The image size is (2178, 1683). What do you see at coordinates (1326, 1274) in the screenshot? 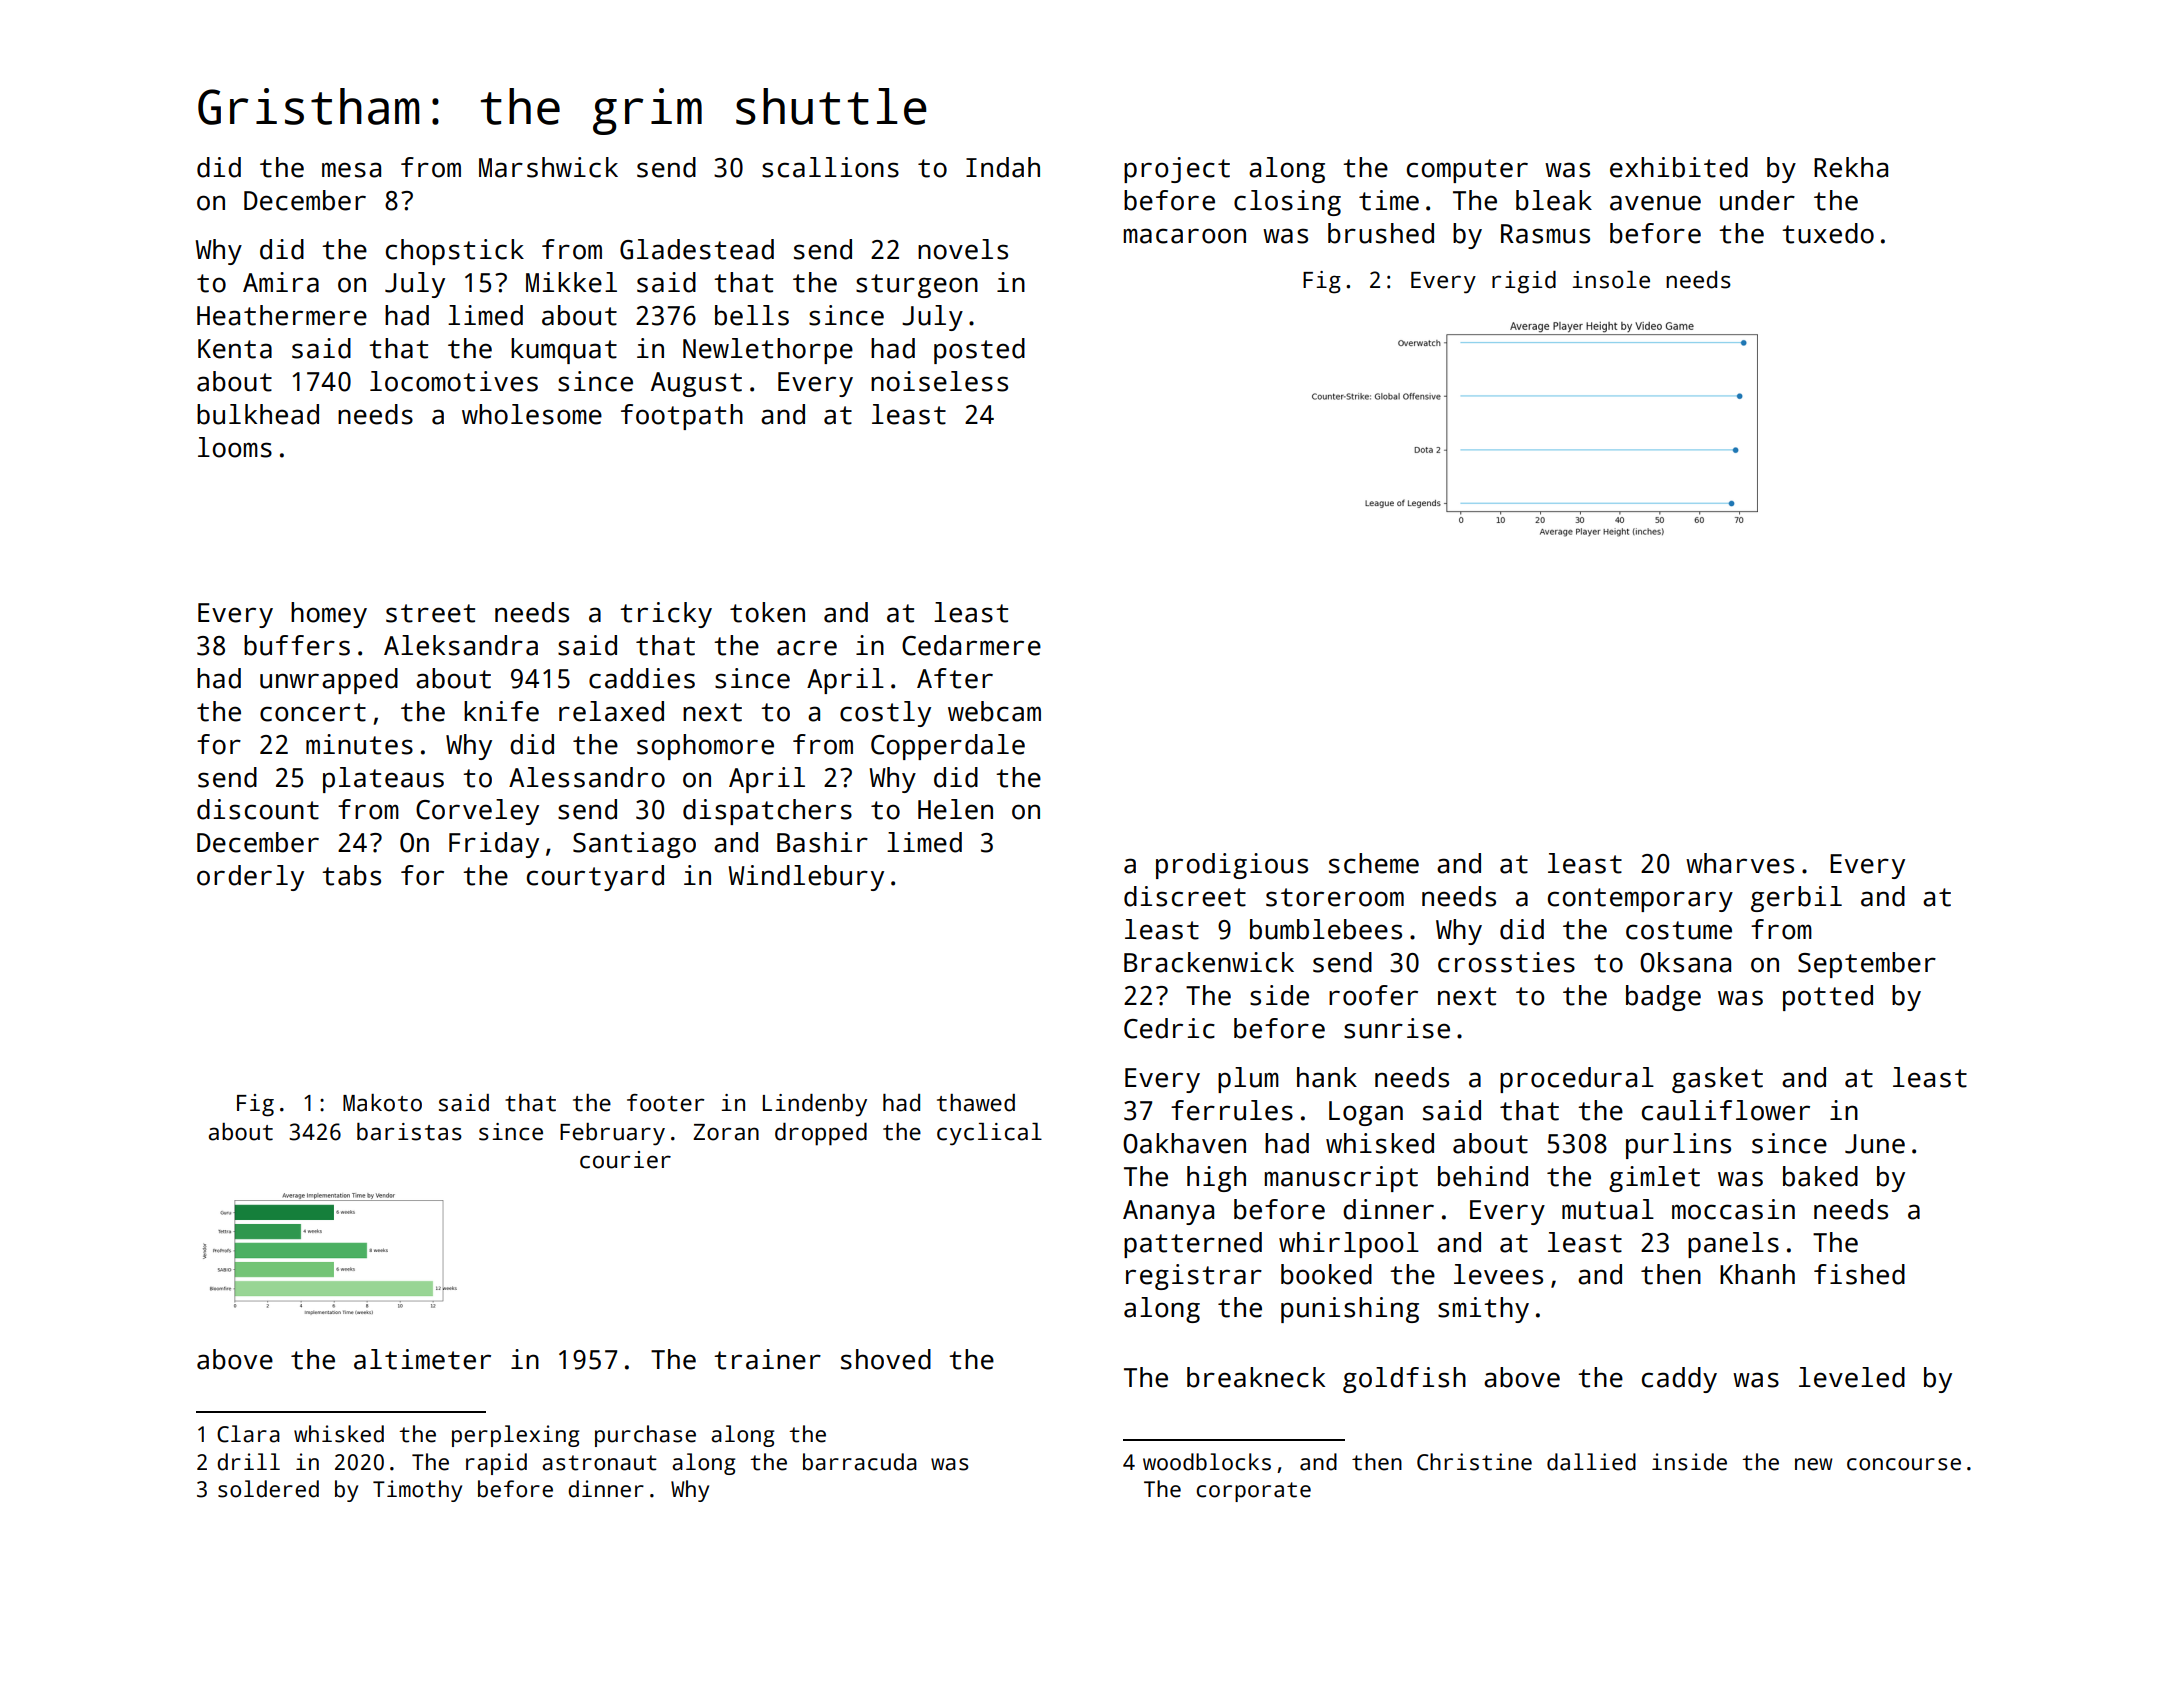
I see `booked` at bounding box center [1326, 1274].
